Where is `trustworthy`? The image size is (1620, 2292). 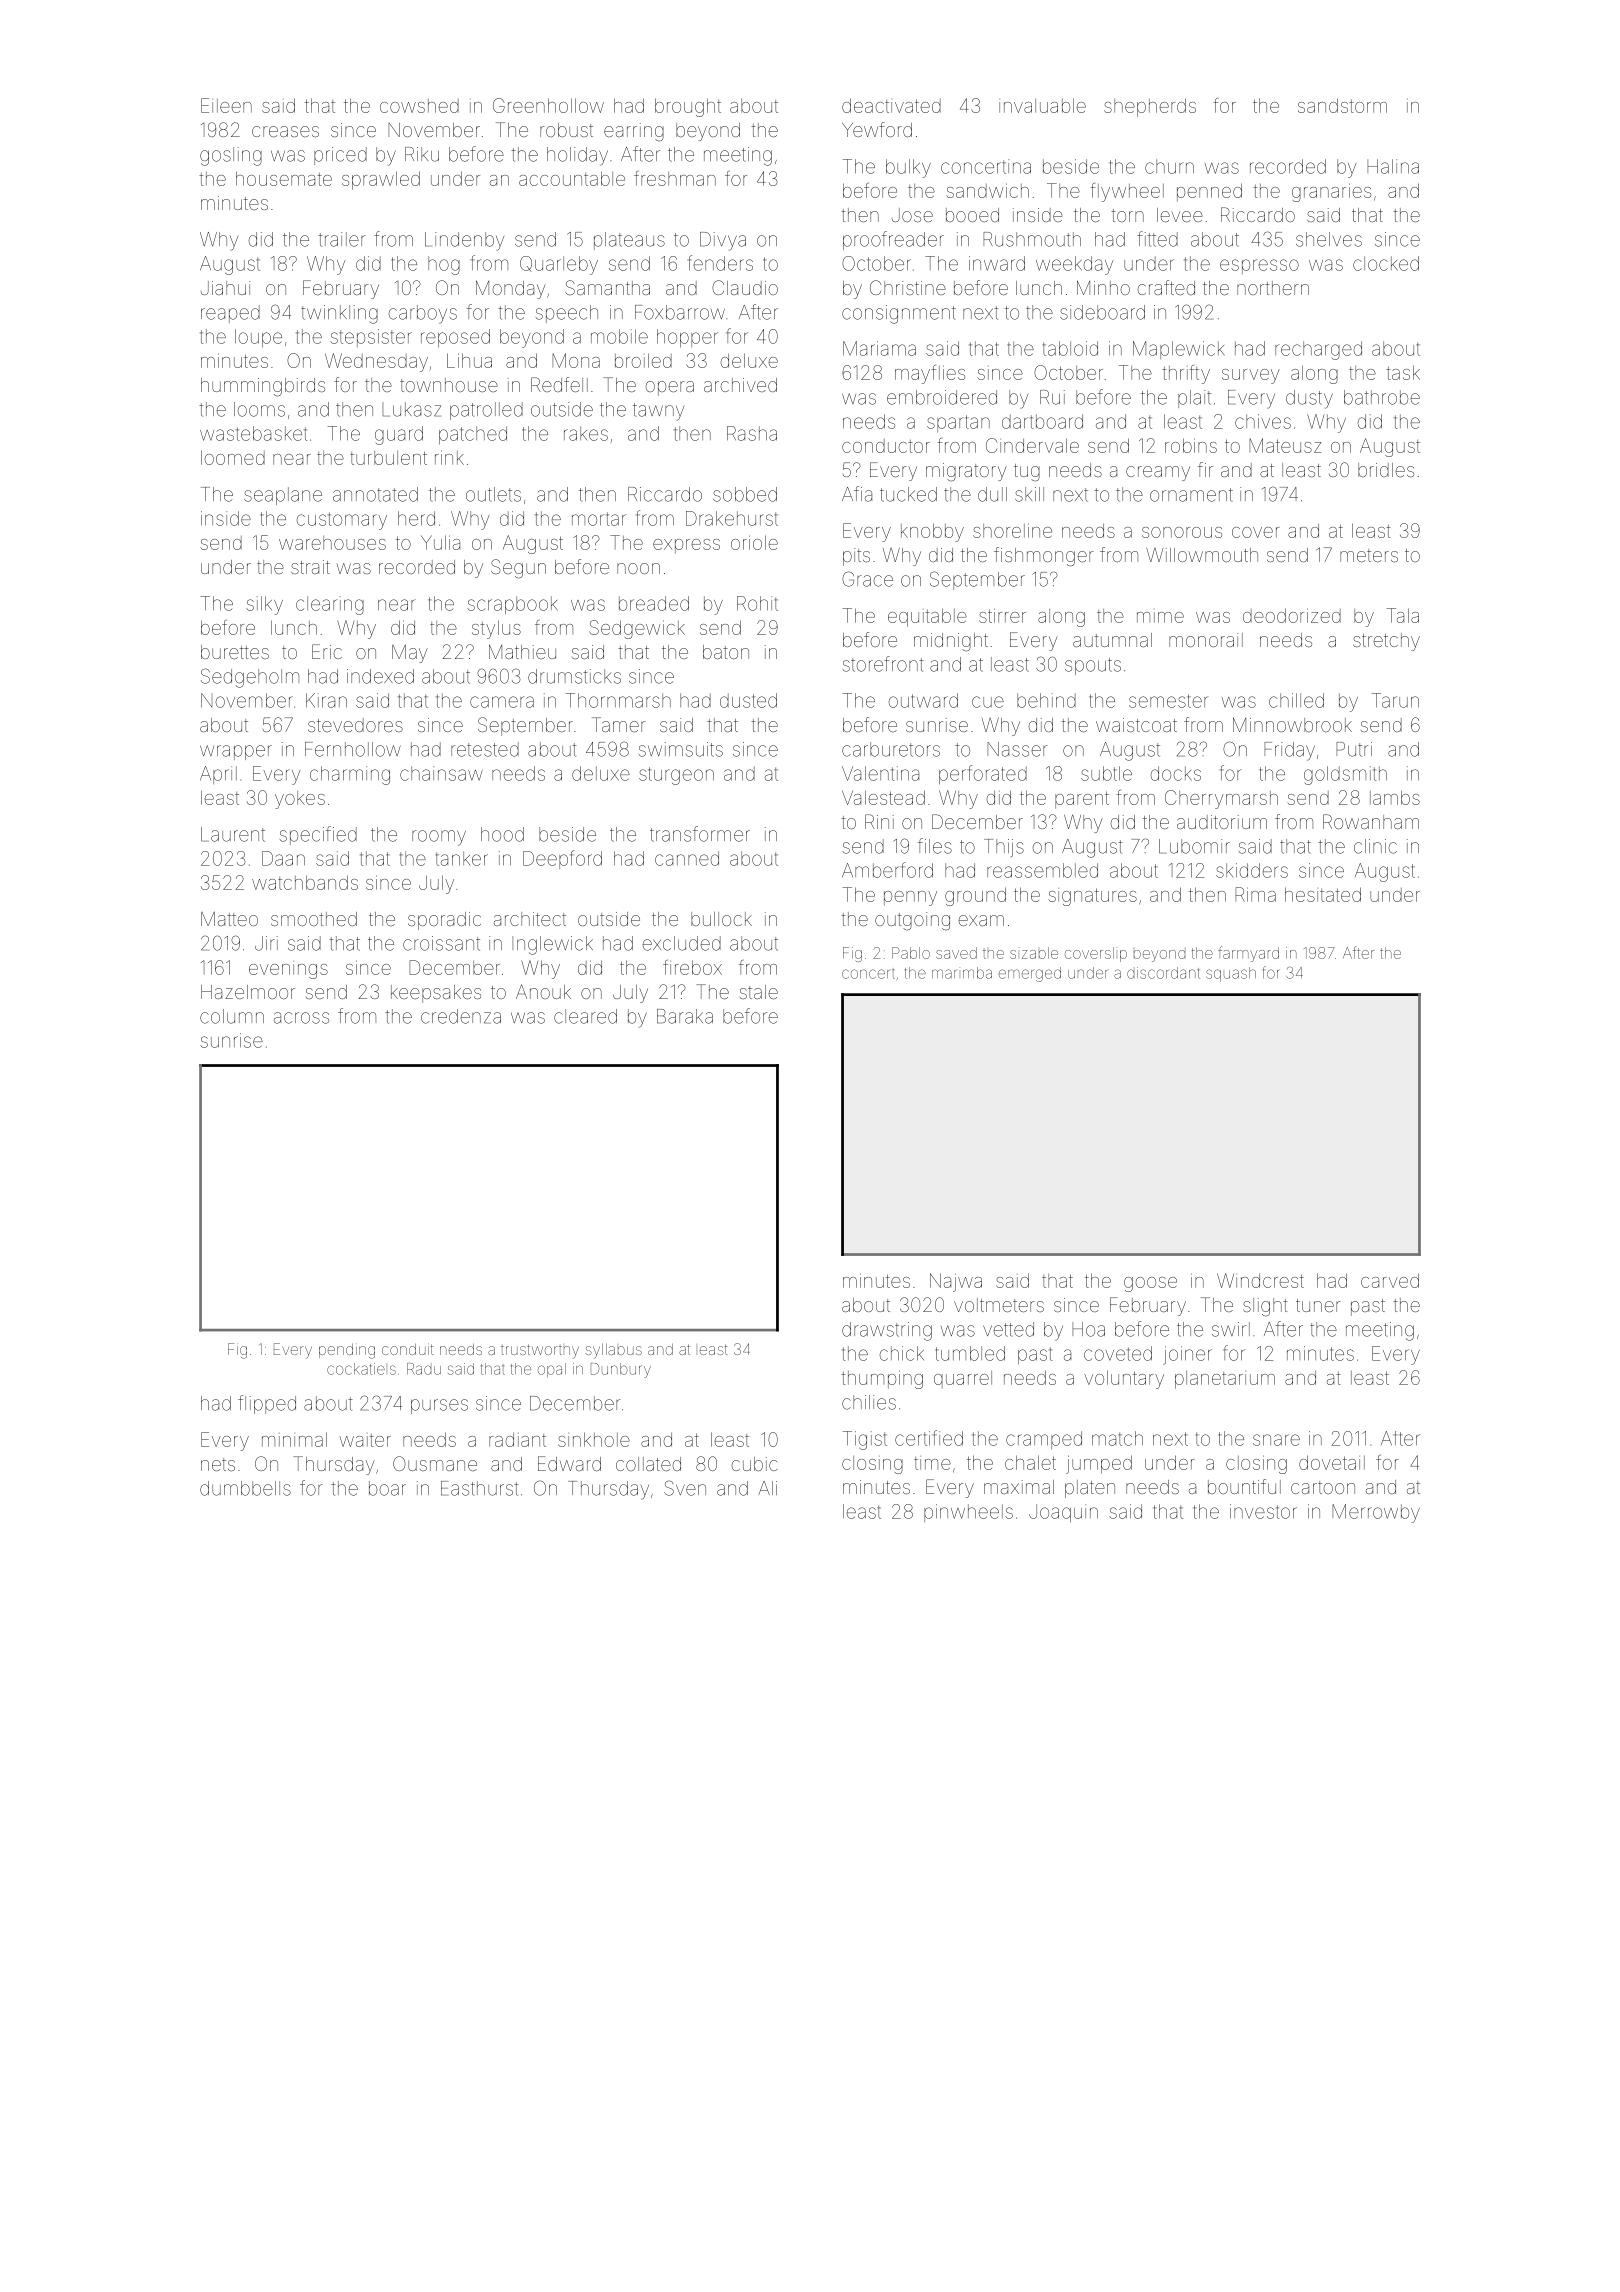
trustworthy is located at coordinates (540, 1351).
